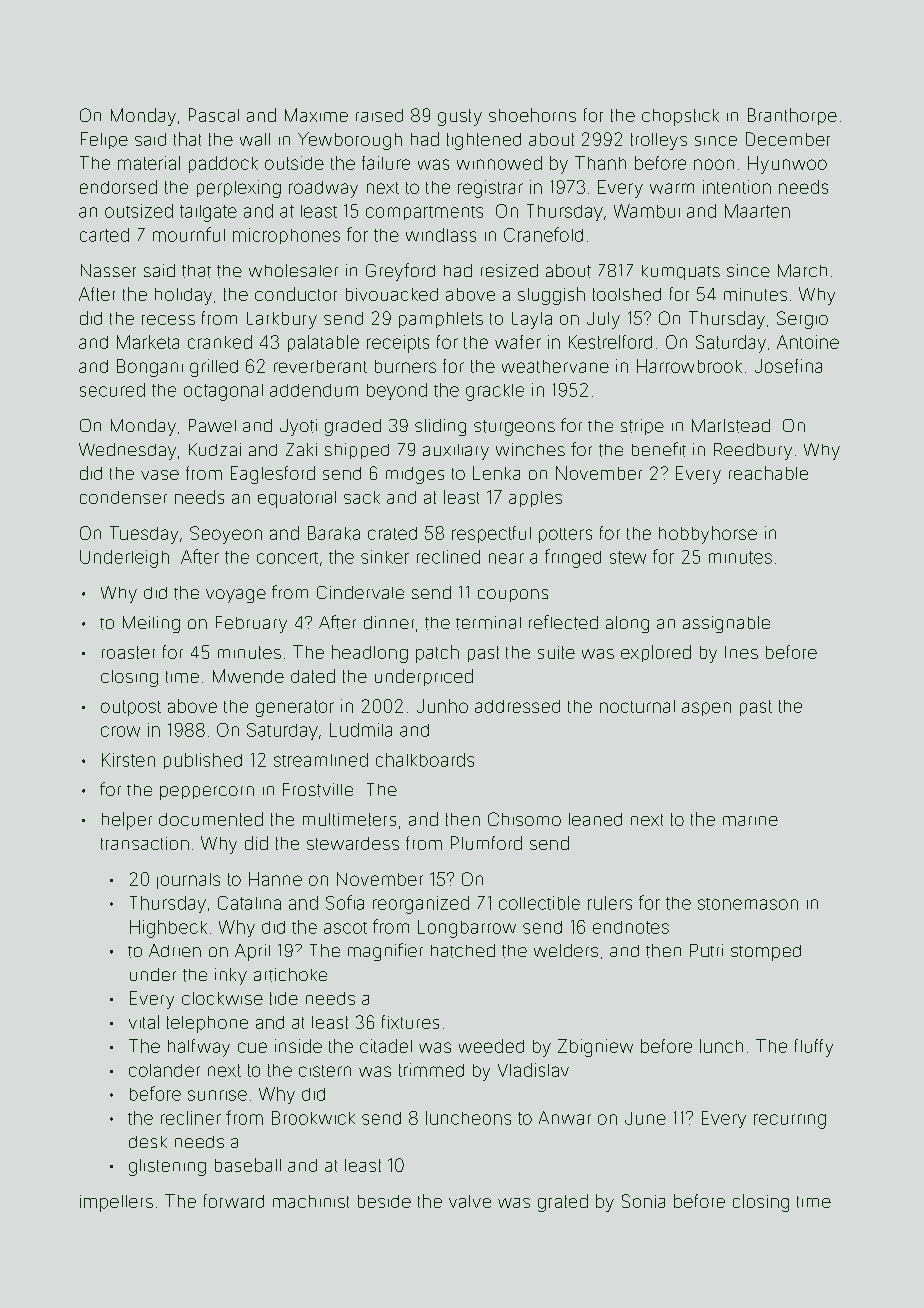 This screenshot has height=1308, width=924. I want to click on gusty, so click(460, 117).
